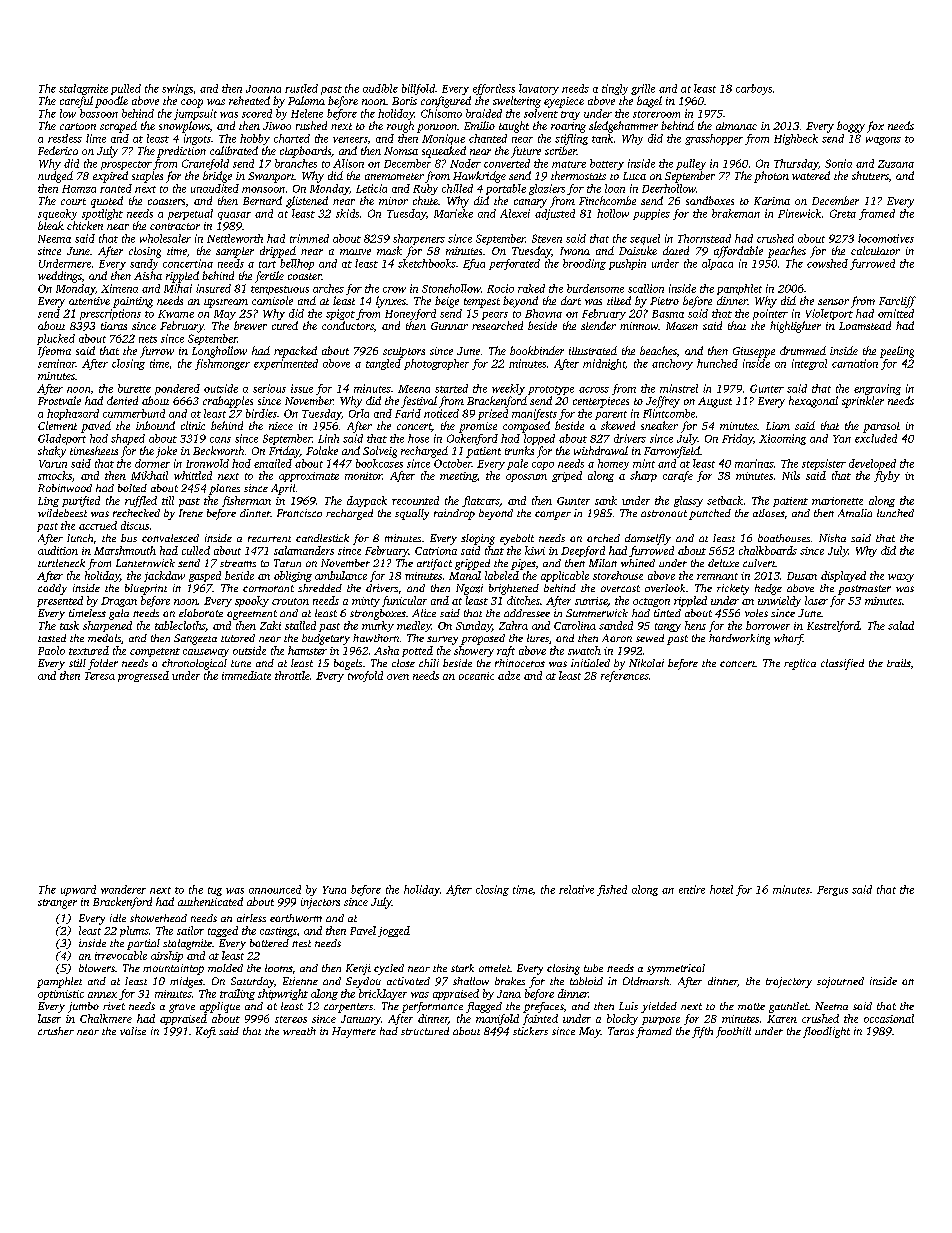 Image resolution: width=952 pixels, height=1233 pixels. What do you see at coordinates (292, 675) in the image?
I see `throttle` at bounding box center [292, 675].
